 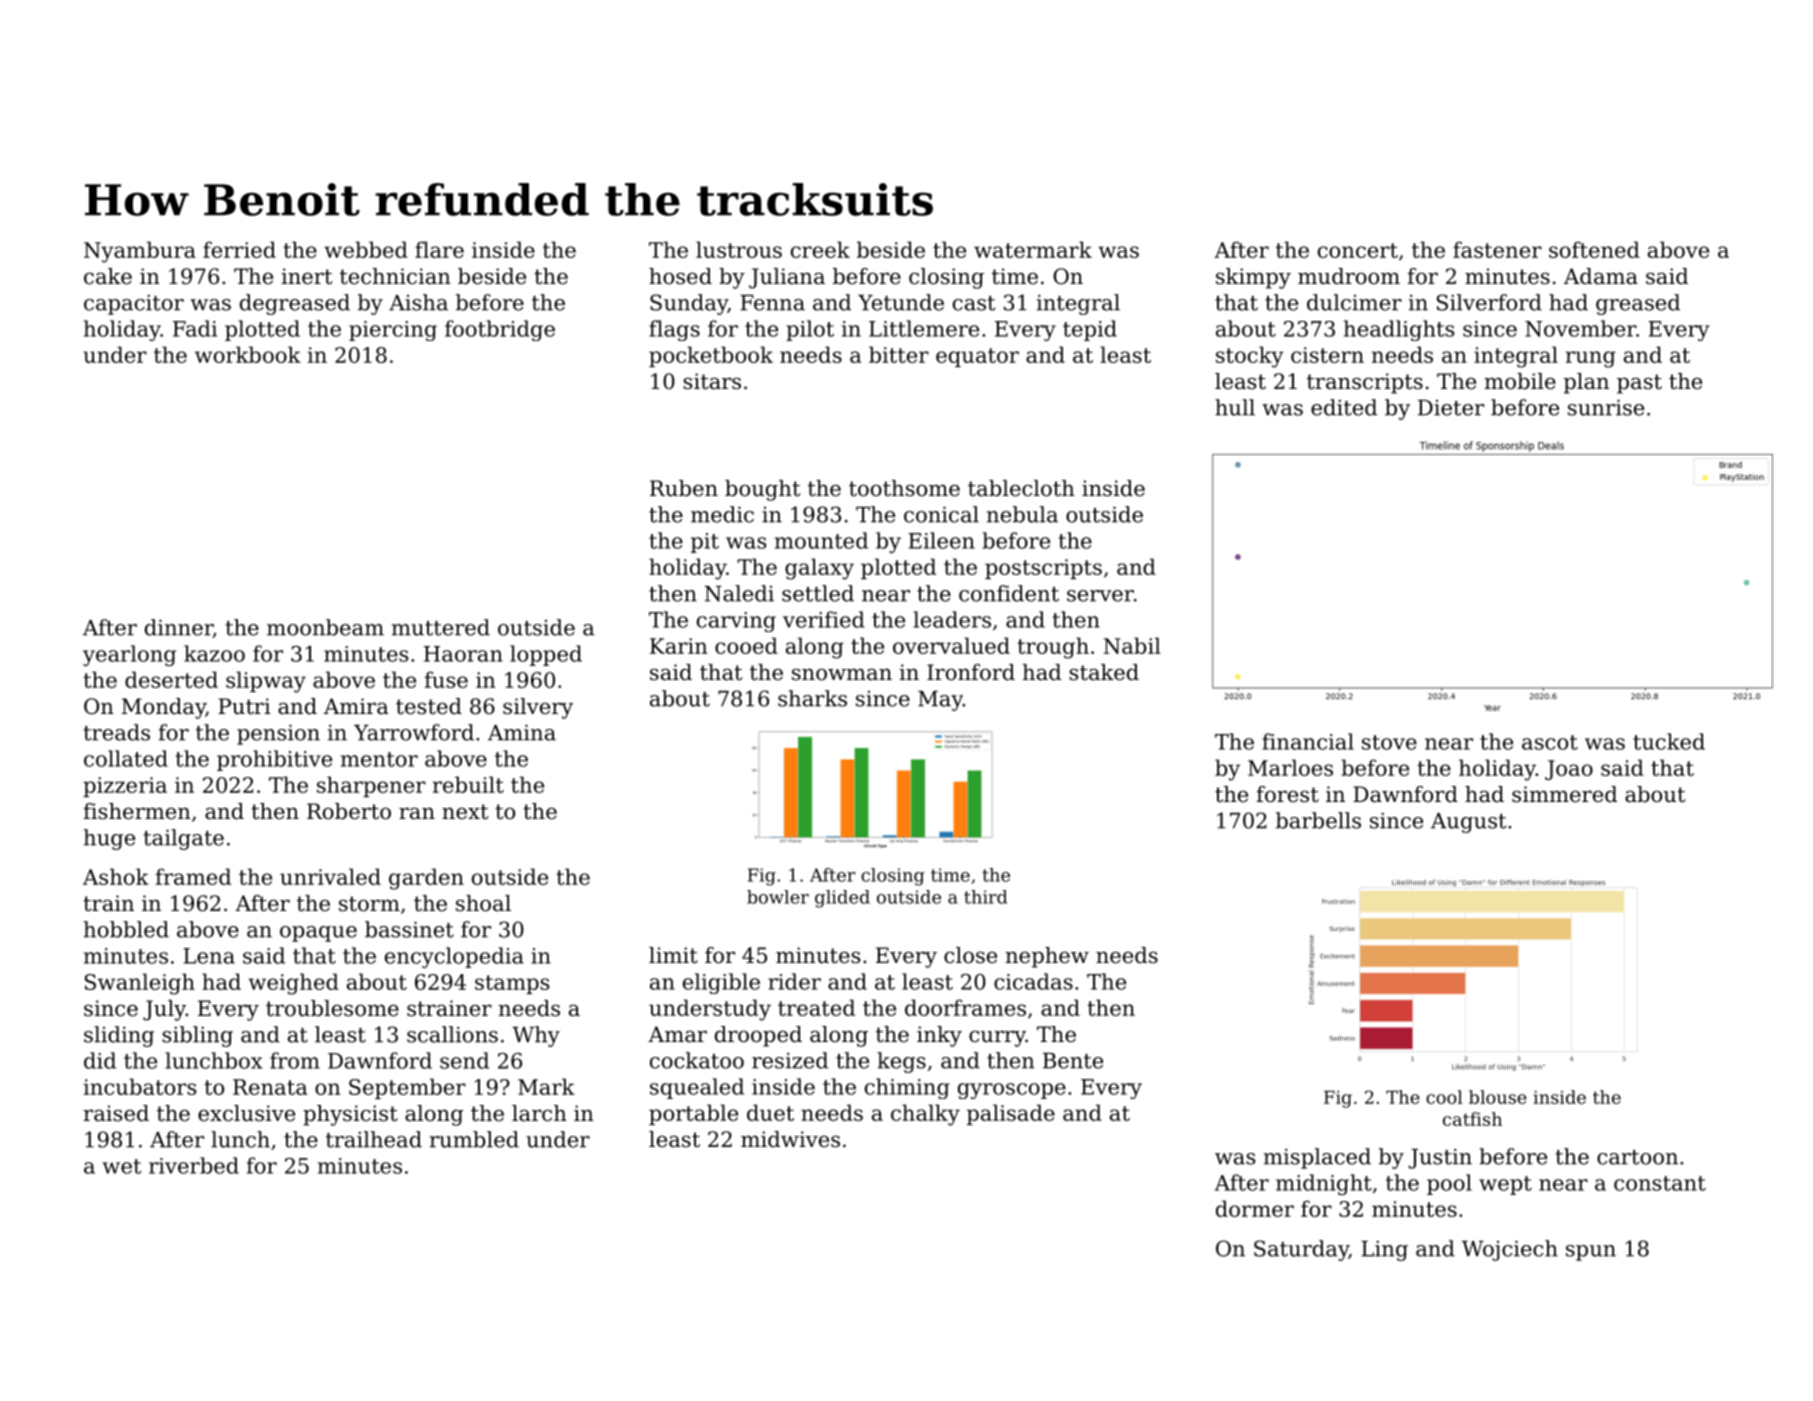 I want to click on softened, so click(x=1594, y=249).
